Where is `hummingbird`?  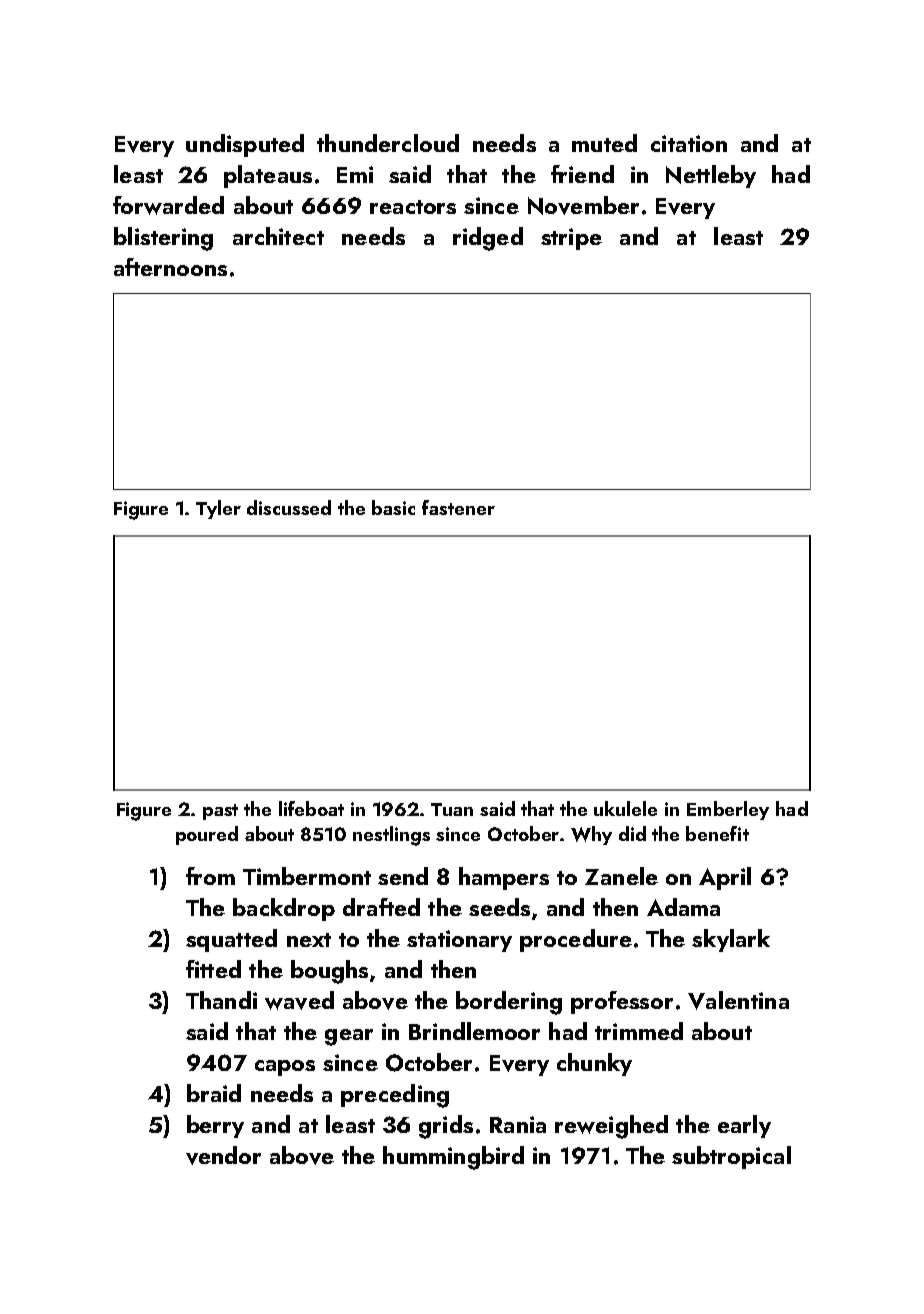
hummingbird is located at coordinates (453, 1158).
